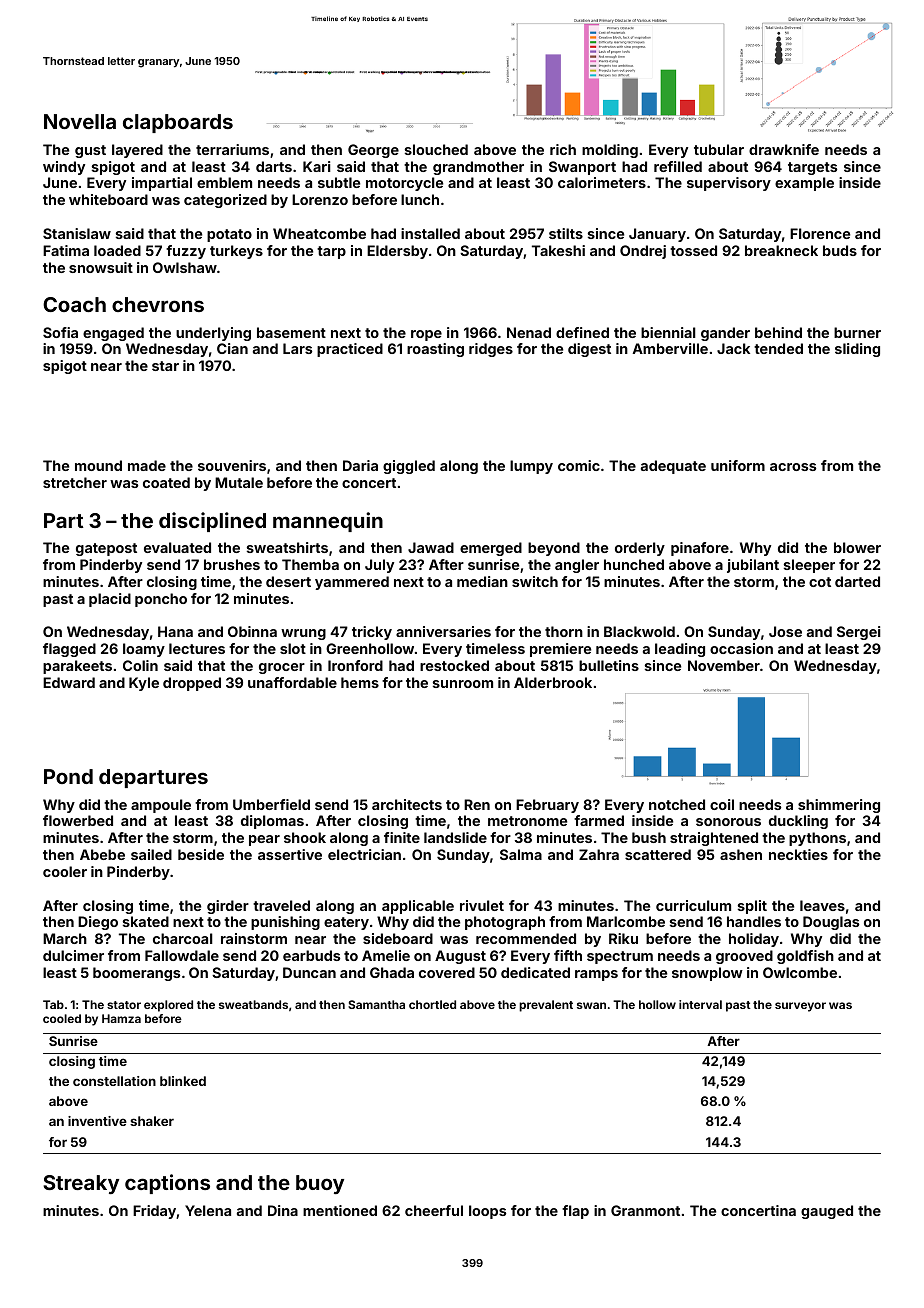 The width and height of the screenshot is (924, 1308). I want to click on pinafore, so click(700, 549).
